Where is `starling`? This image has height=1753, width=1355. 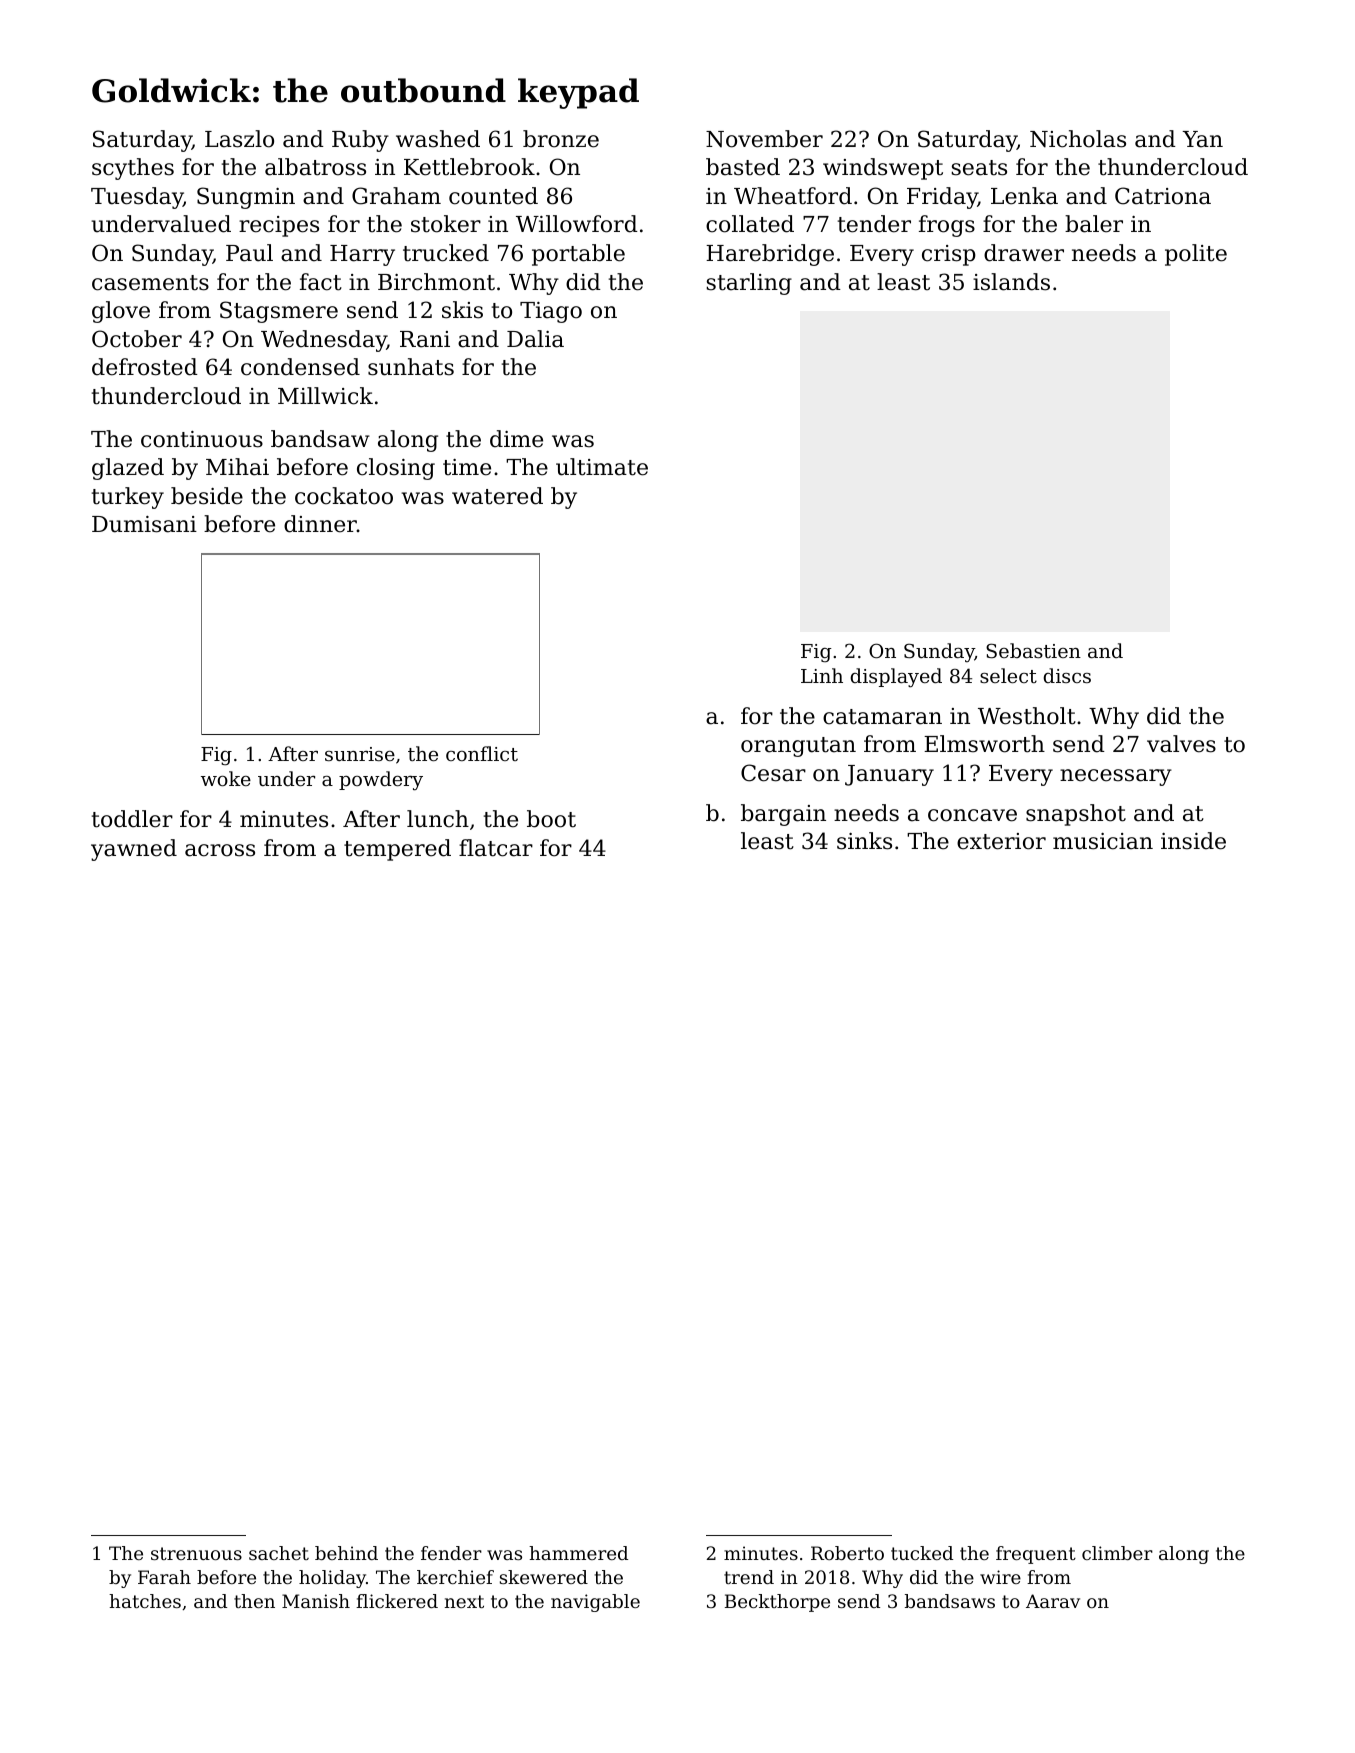 starling is located at coordinates (749, 284).
